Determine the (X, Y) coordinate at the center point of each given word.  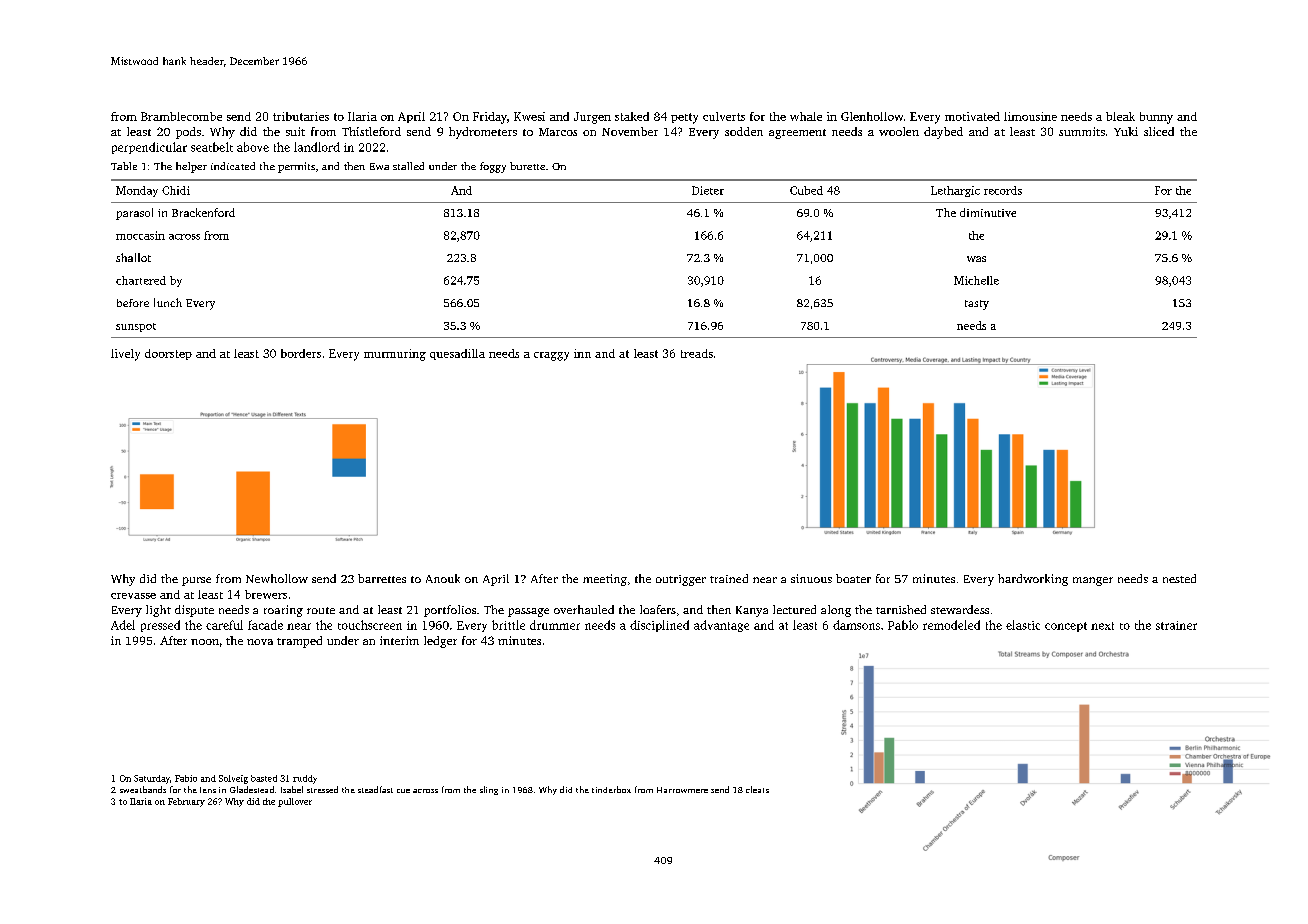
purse (196, 581)
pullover (295, 802)
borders (301, 353)
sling (489, 790)
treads (697, 353)
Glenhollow (872, 116)
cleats (757, 789)
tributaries (301, 116)
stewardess (960, 609)
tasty (977, 305)
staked (632, 116)
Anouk (443, 578)
